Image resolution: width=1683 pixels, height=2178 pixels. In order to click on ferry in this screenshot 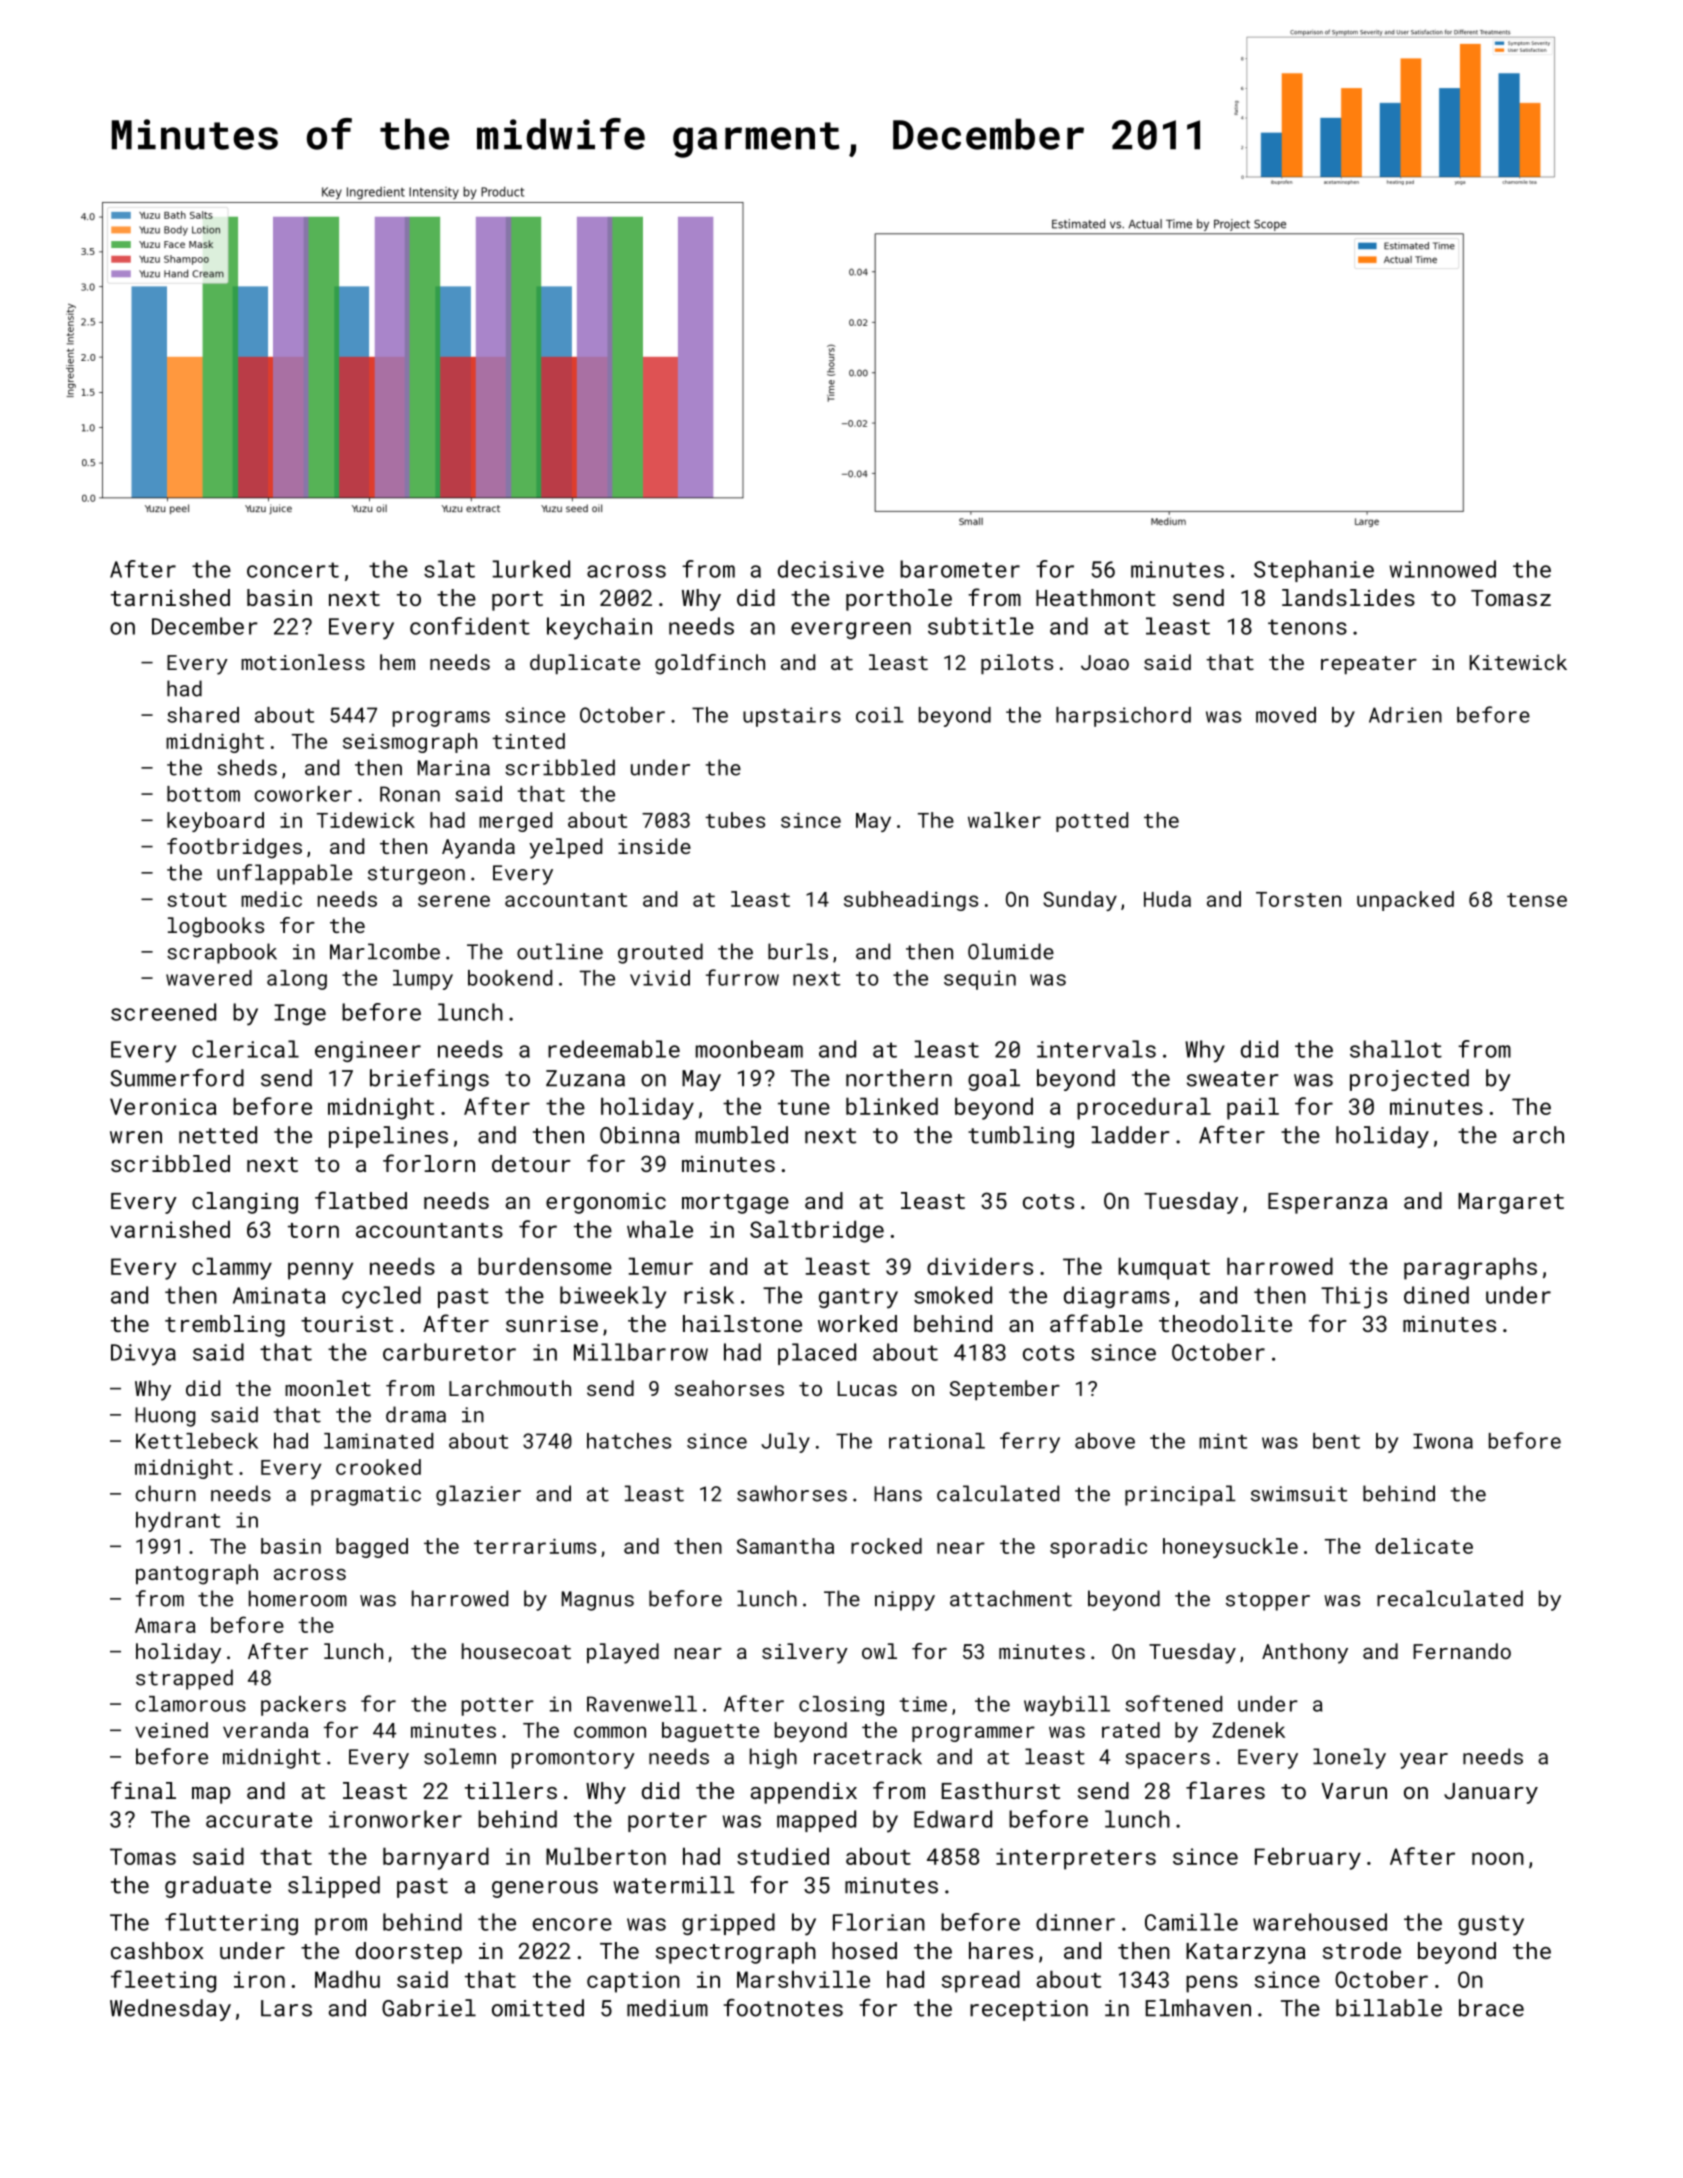, I will do `click(1030, 1442)`.
